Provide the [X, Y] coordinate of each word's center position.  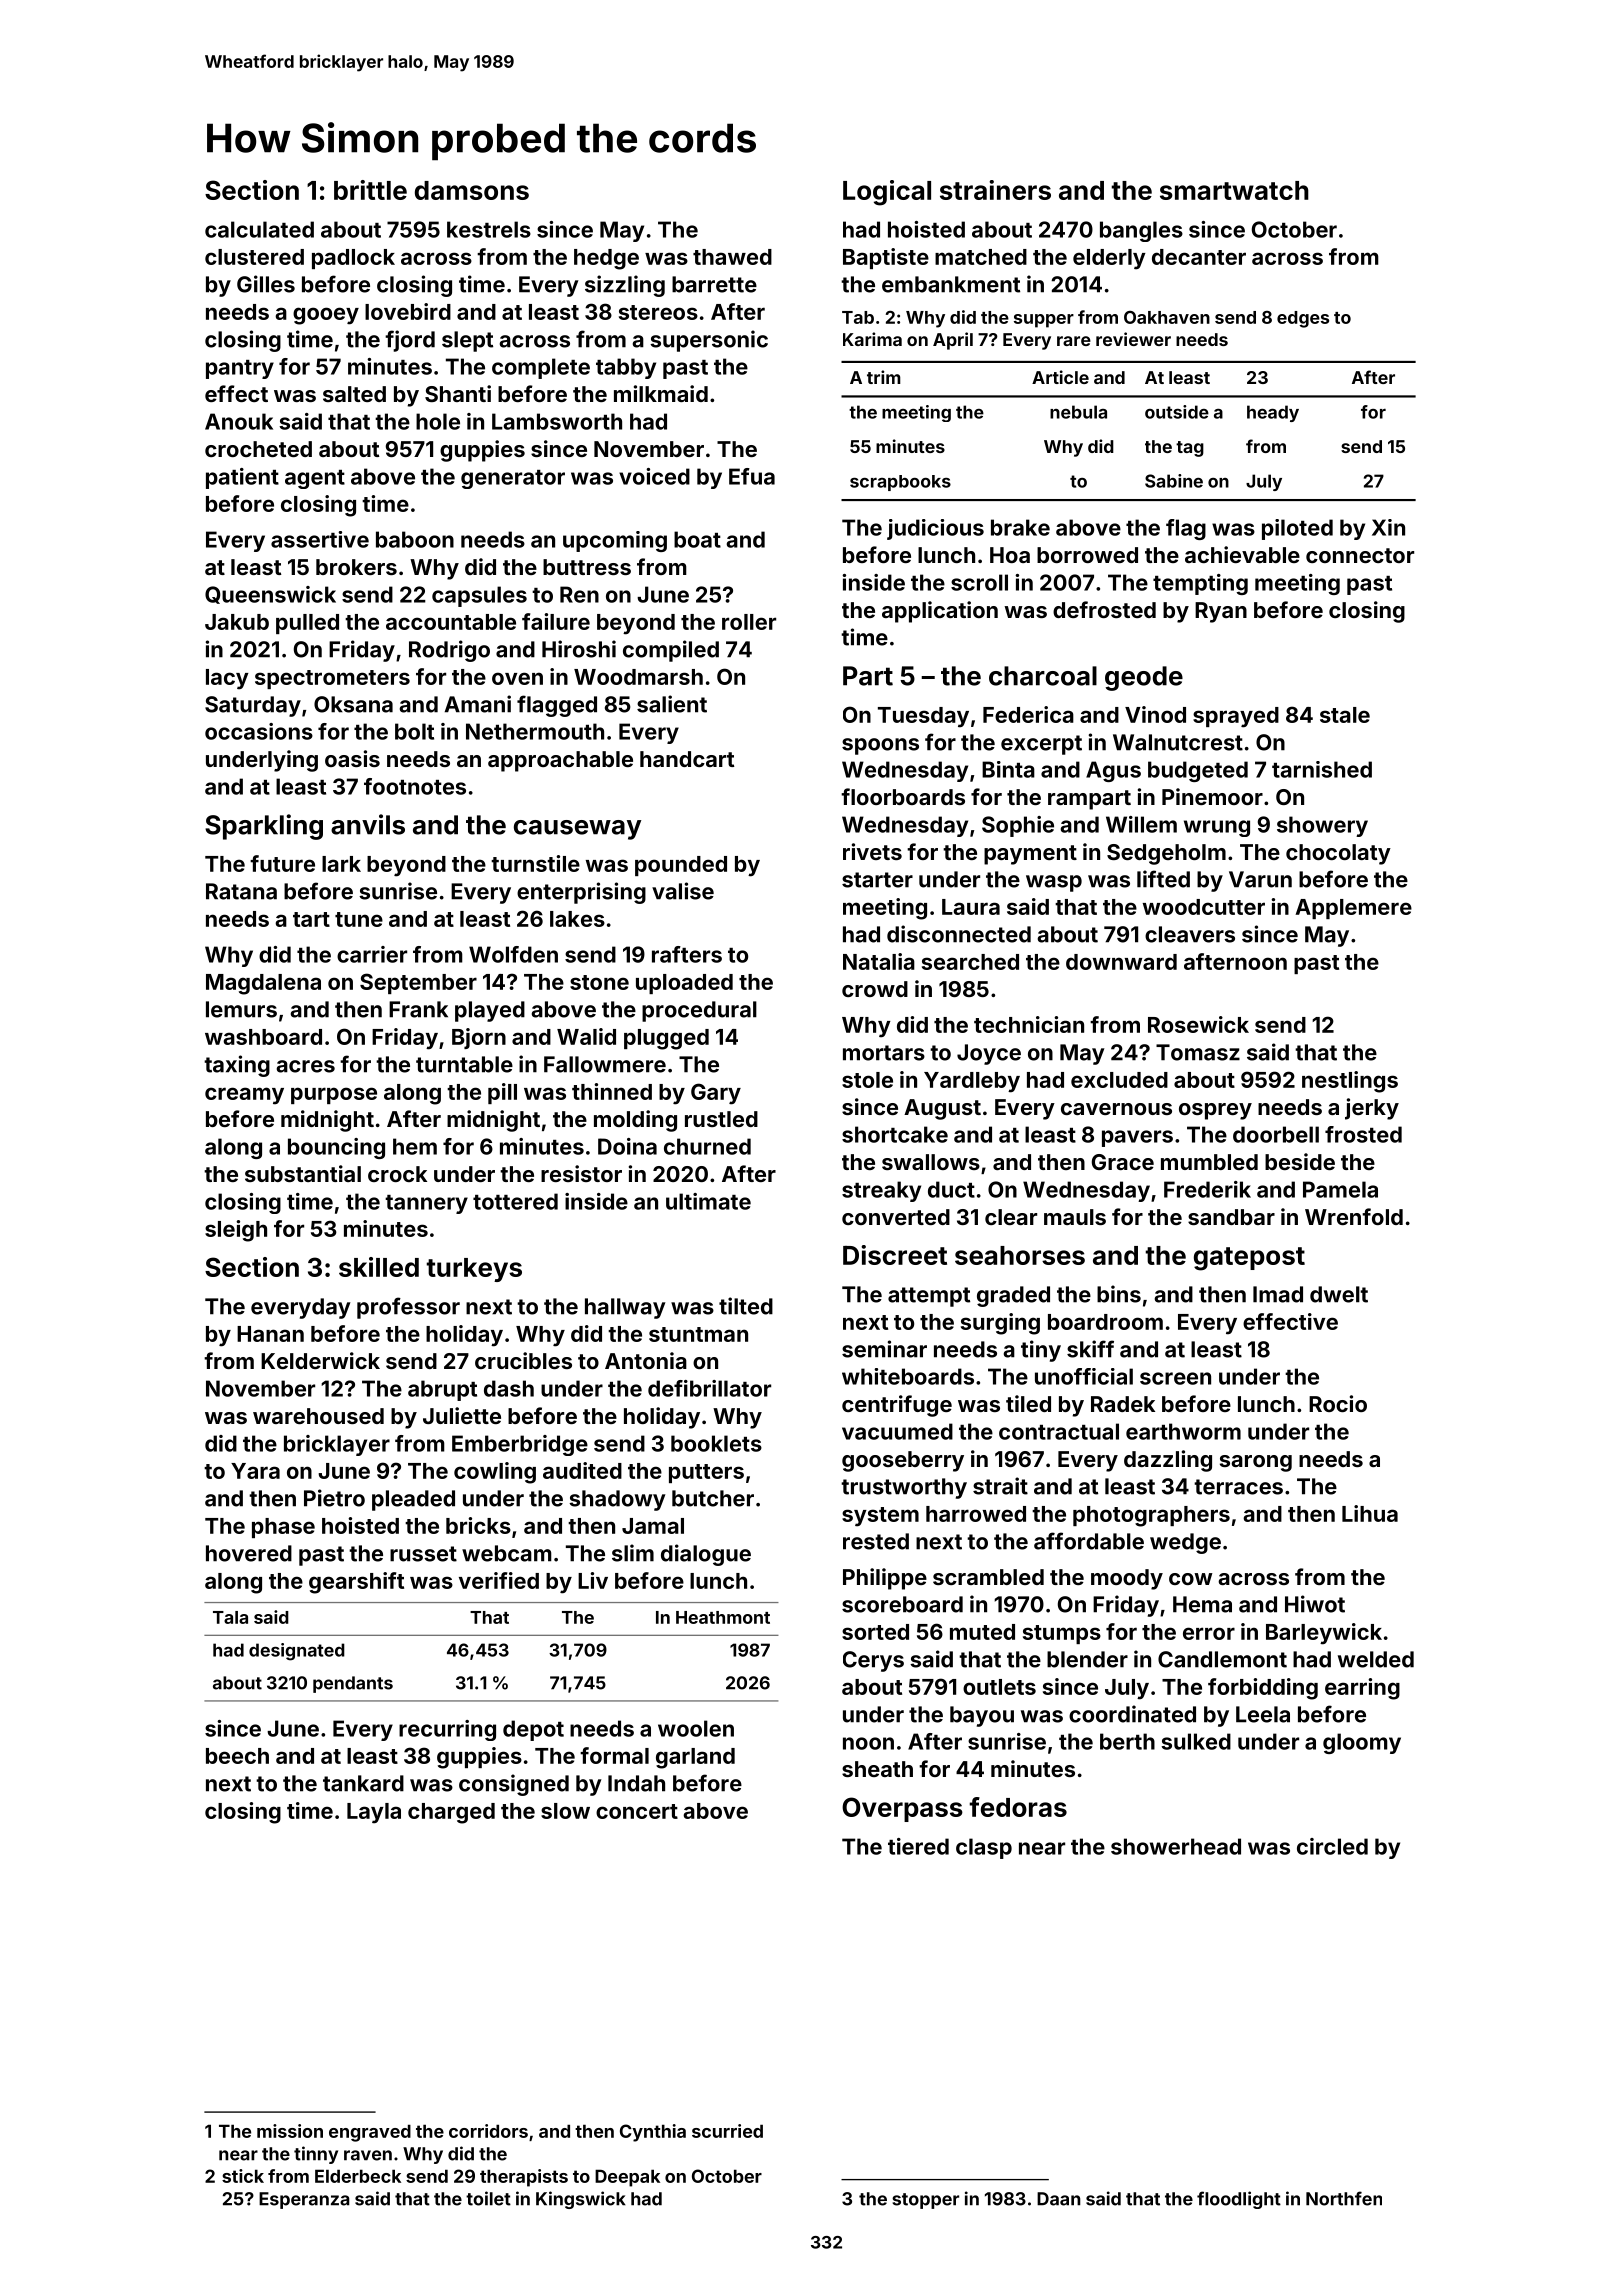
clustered [254, 257]
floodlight [1239, 2200]
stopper [925, 2201]
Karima [872, 339]
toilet [488, 2198]
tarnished [1322, 769]
